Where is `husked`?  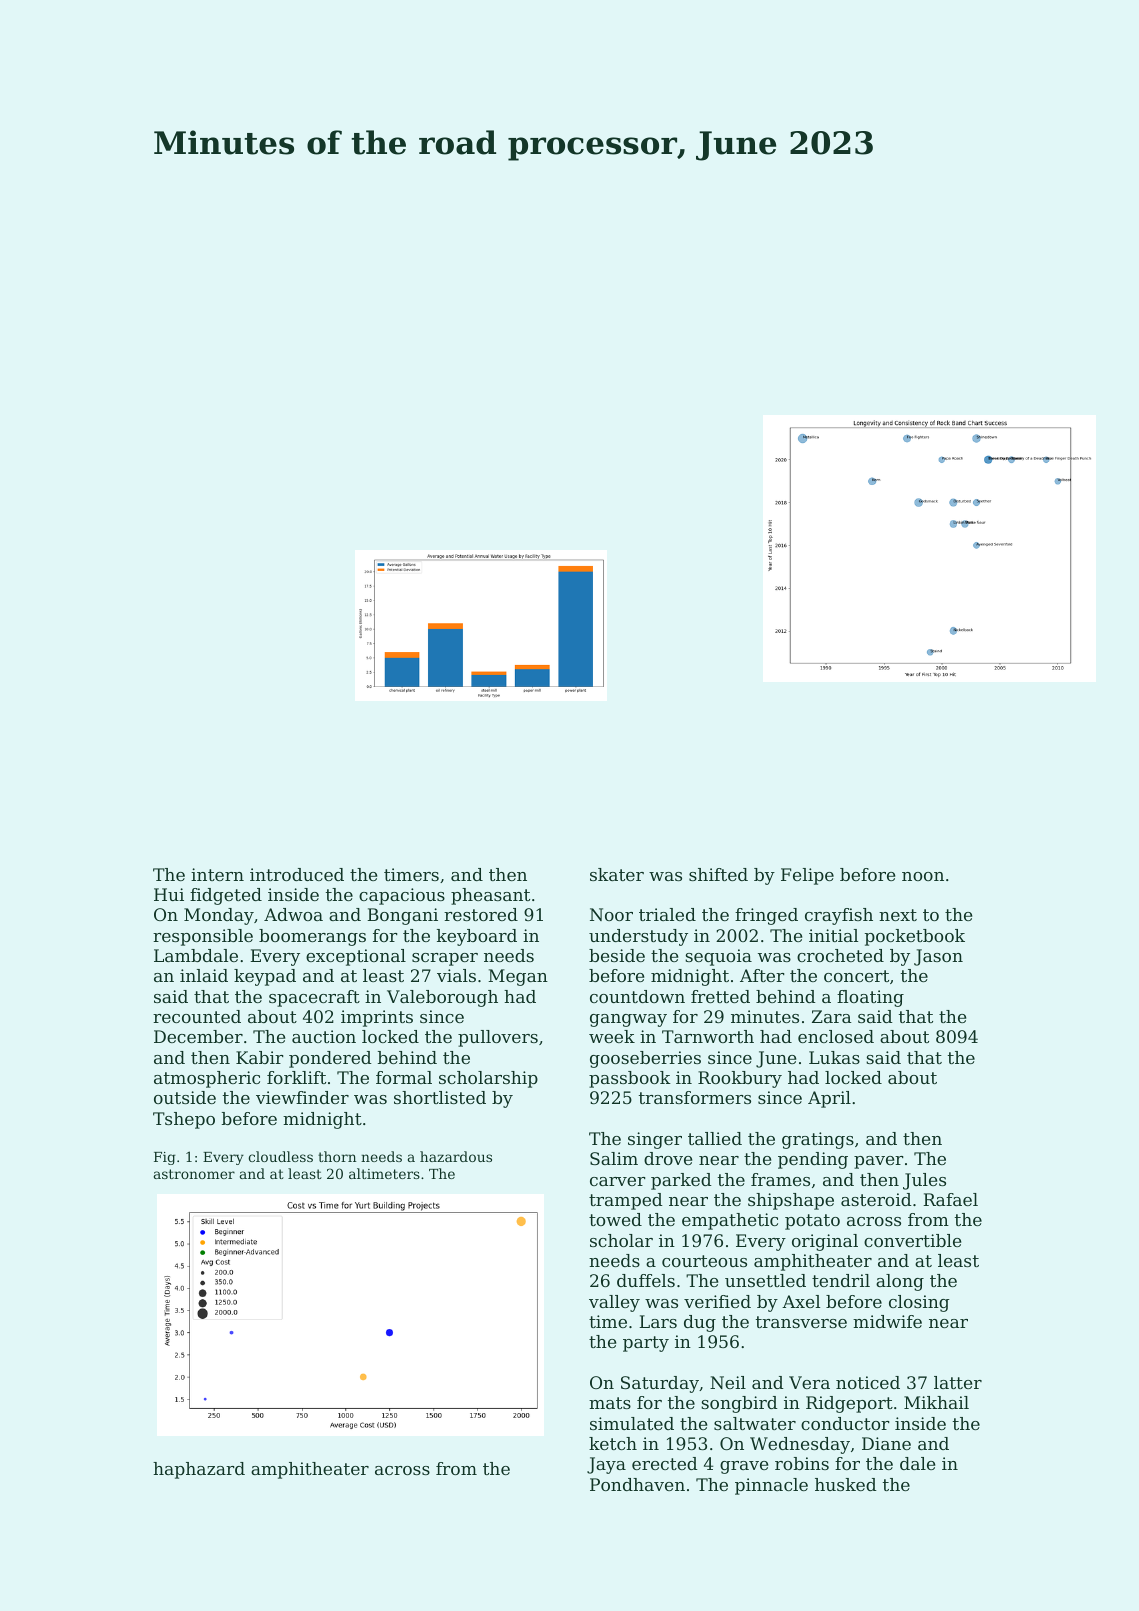 husked is located at coordinates (846, 1484).
